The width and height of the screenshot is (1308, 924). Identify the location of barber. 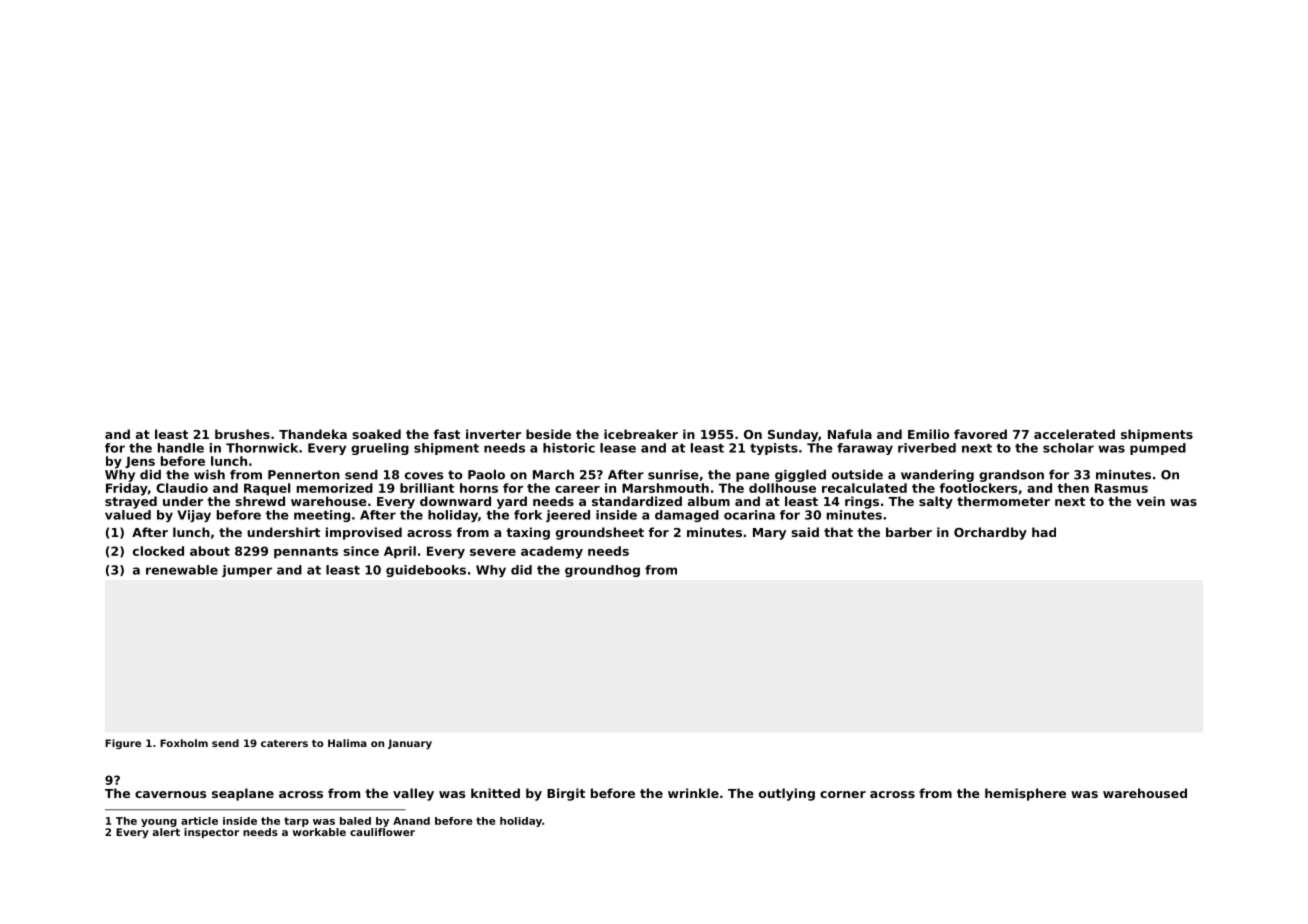
(909, 532).
